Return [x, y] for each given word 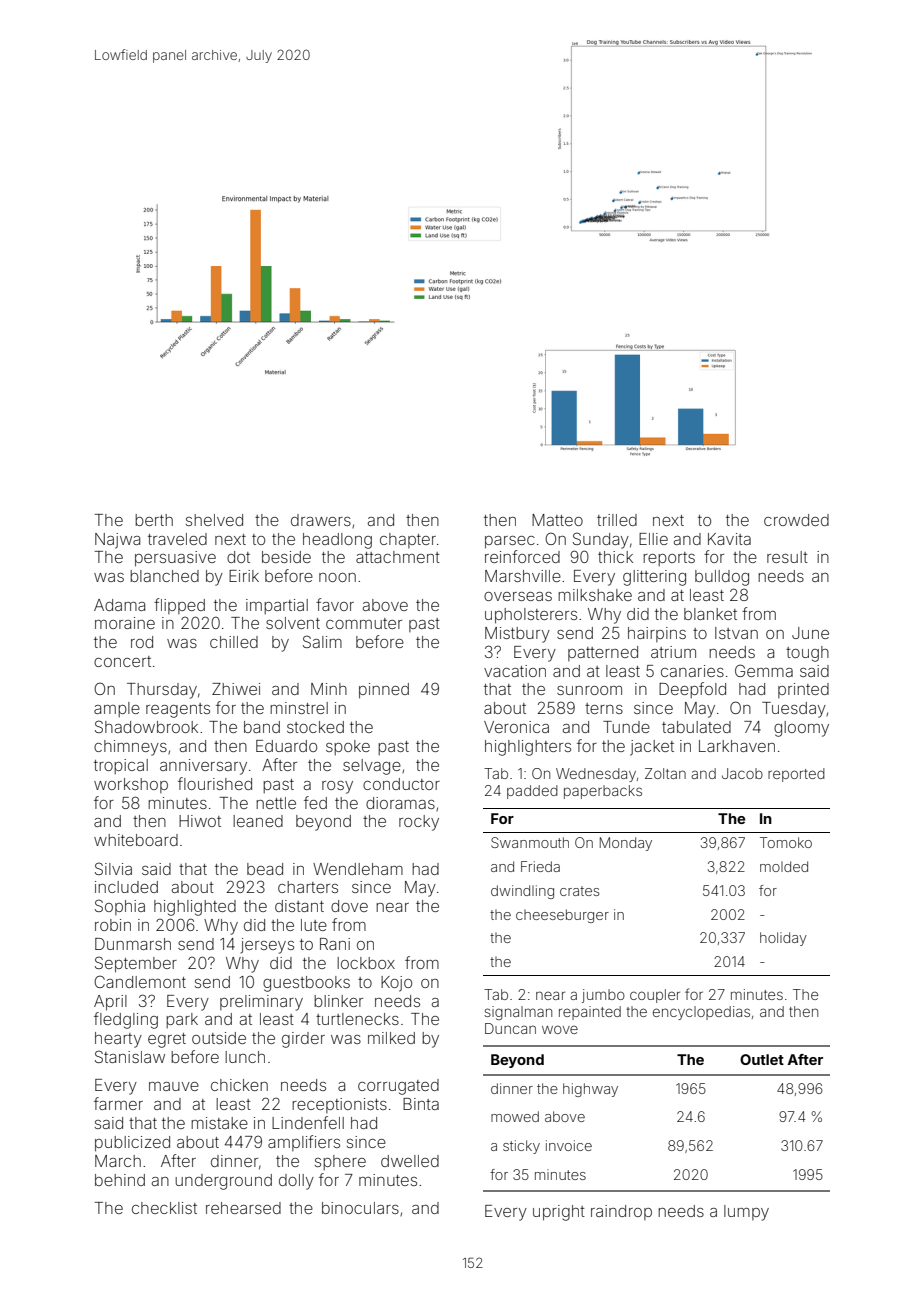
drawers [321, 520]
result [787, 557]
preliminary [261, 1003]
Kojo [396, 984]
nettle [276, 803]
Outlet [762, 1059]
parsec [510, 542]
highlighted [195, 908]
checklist [164, 1208]
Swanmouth [530, 842]
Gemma [764, 670]
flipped [179, 606]
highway [590, 1090]
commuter [364, 623]
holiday [783, 939]
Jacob [742, 773]
